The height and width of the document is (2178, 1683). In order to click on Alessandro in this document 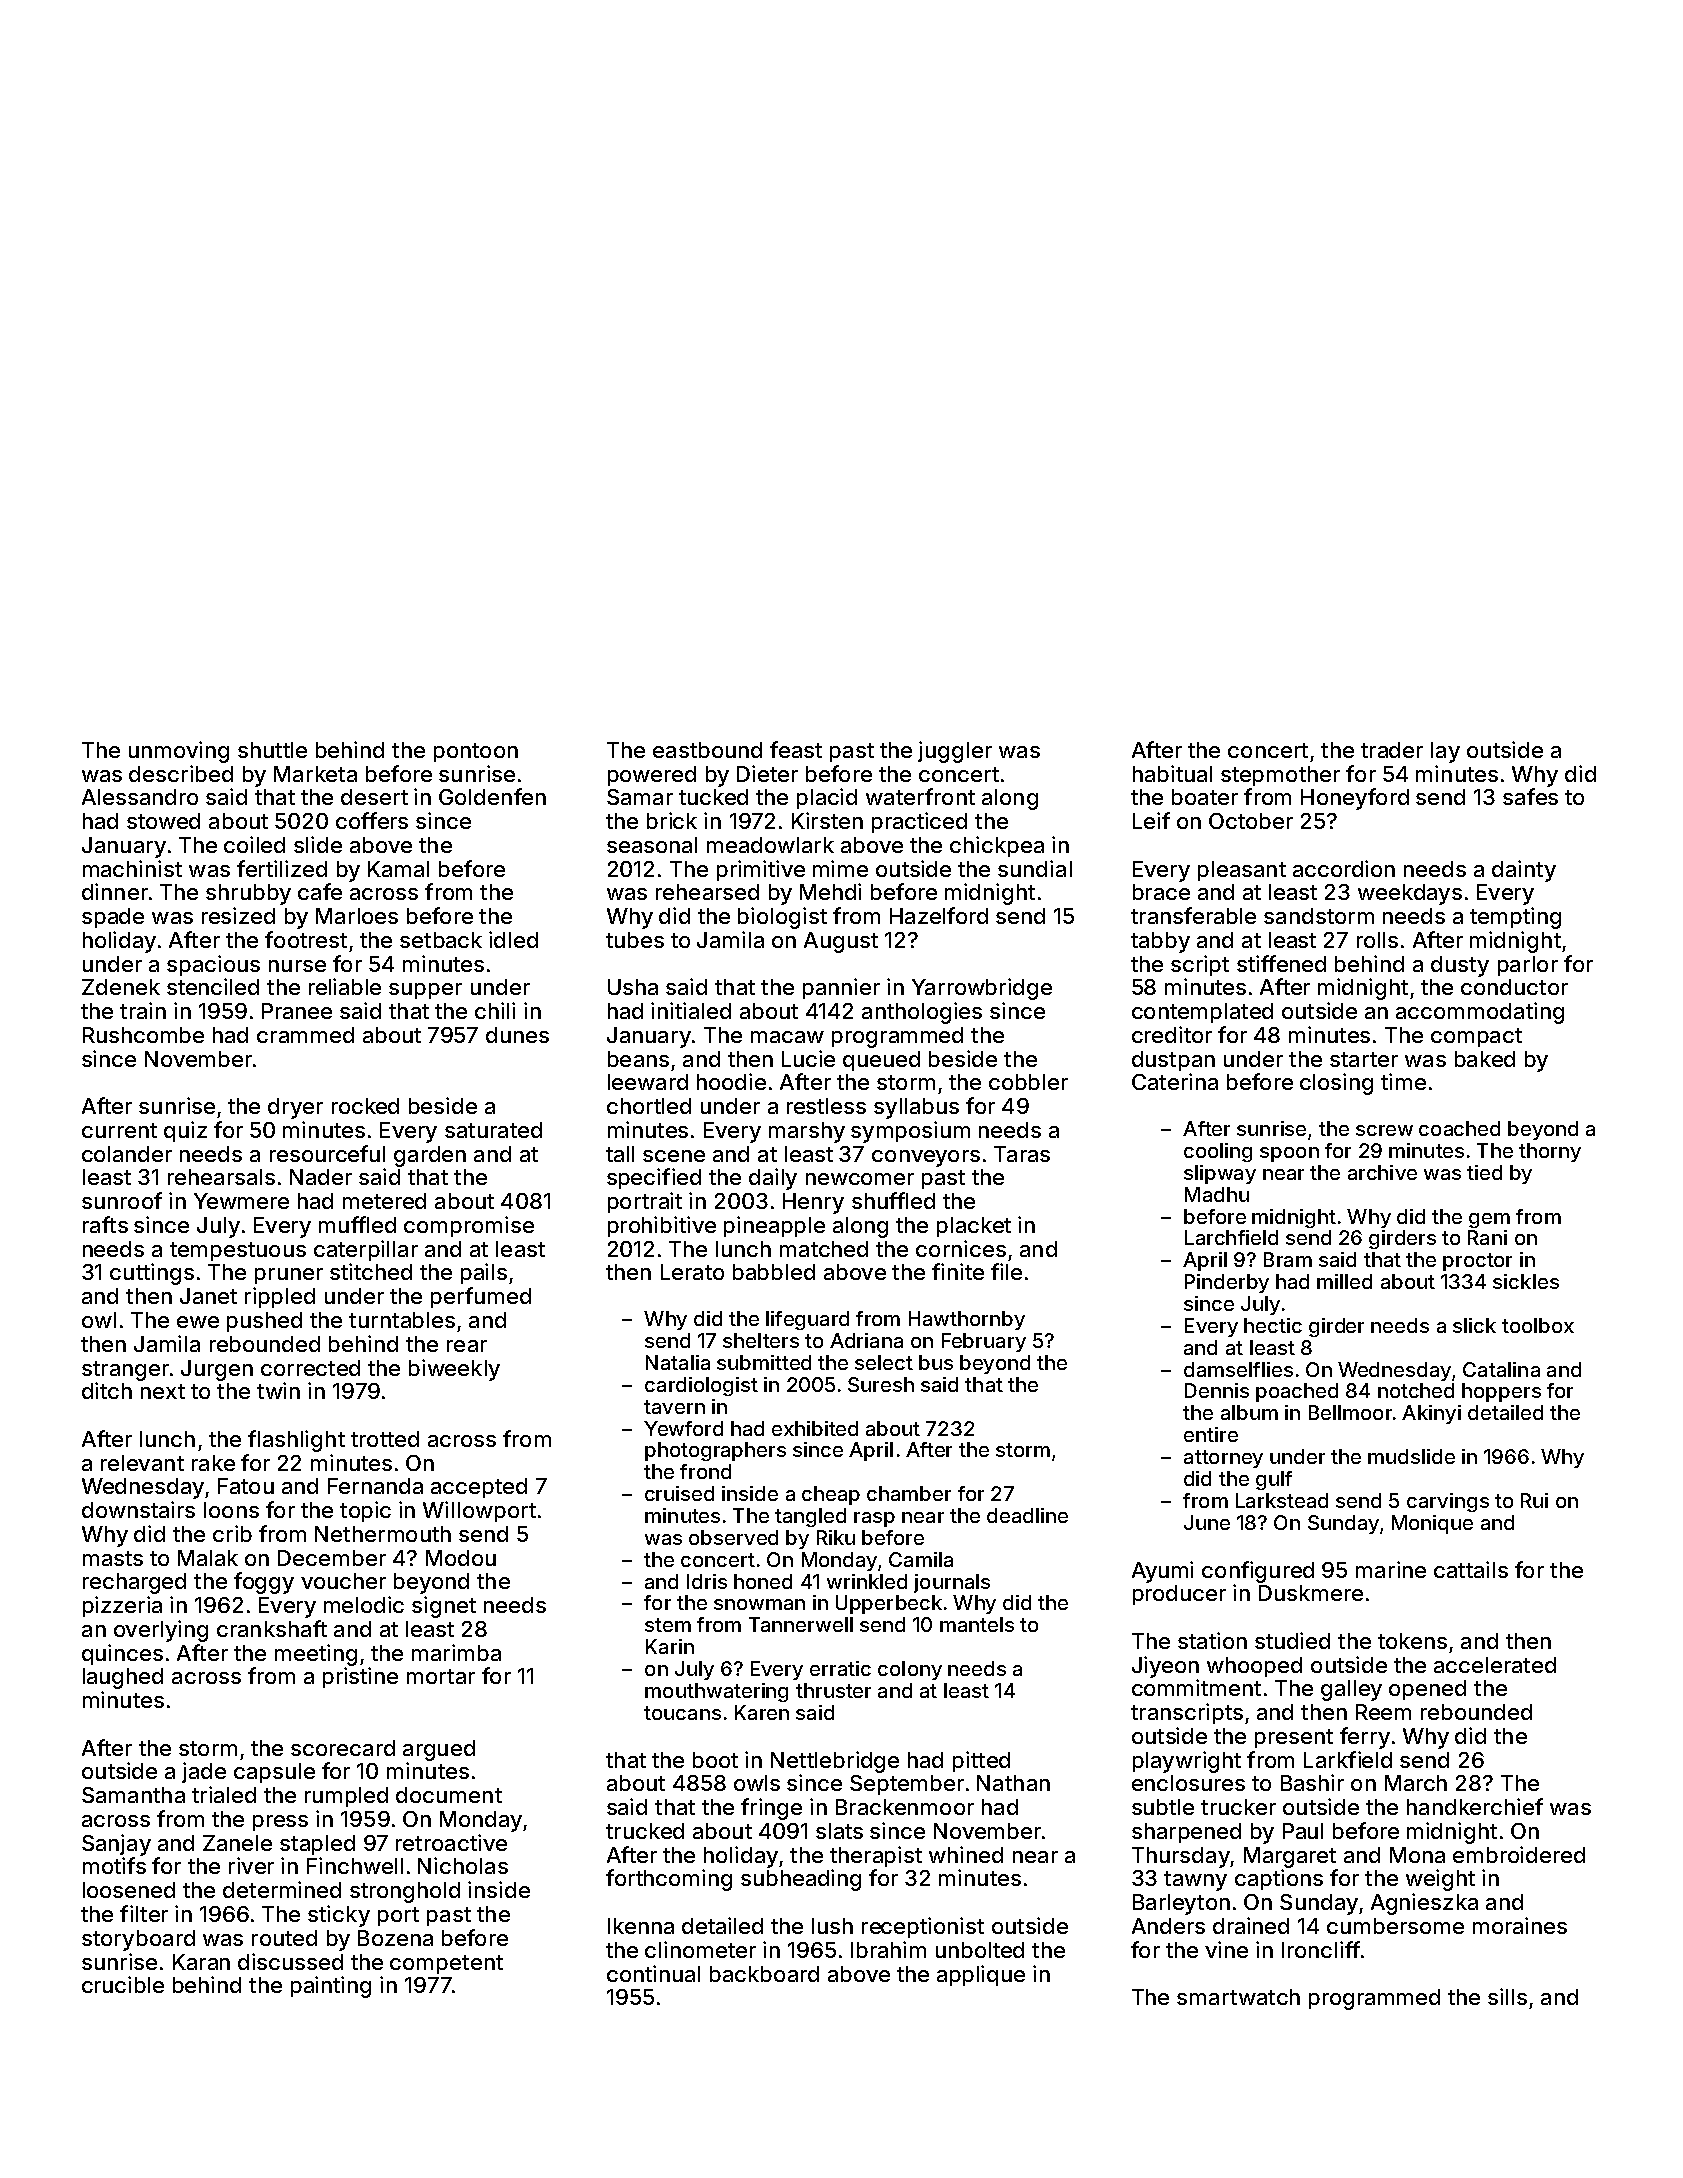, I will do `click(140, 797)`.
